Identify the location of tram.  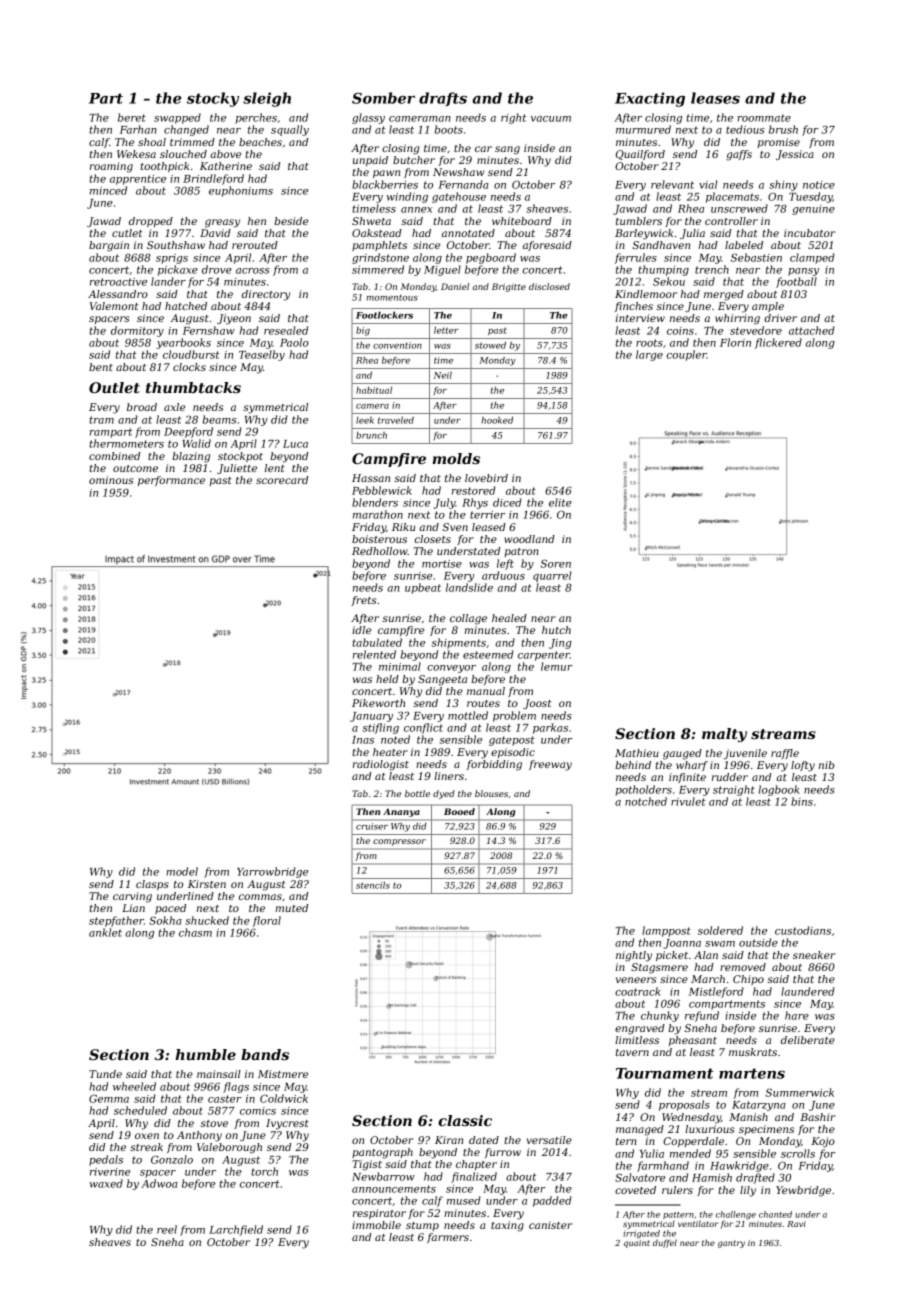
(101, 420).
